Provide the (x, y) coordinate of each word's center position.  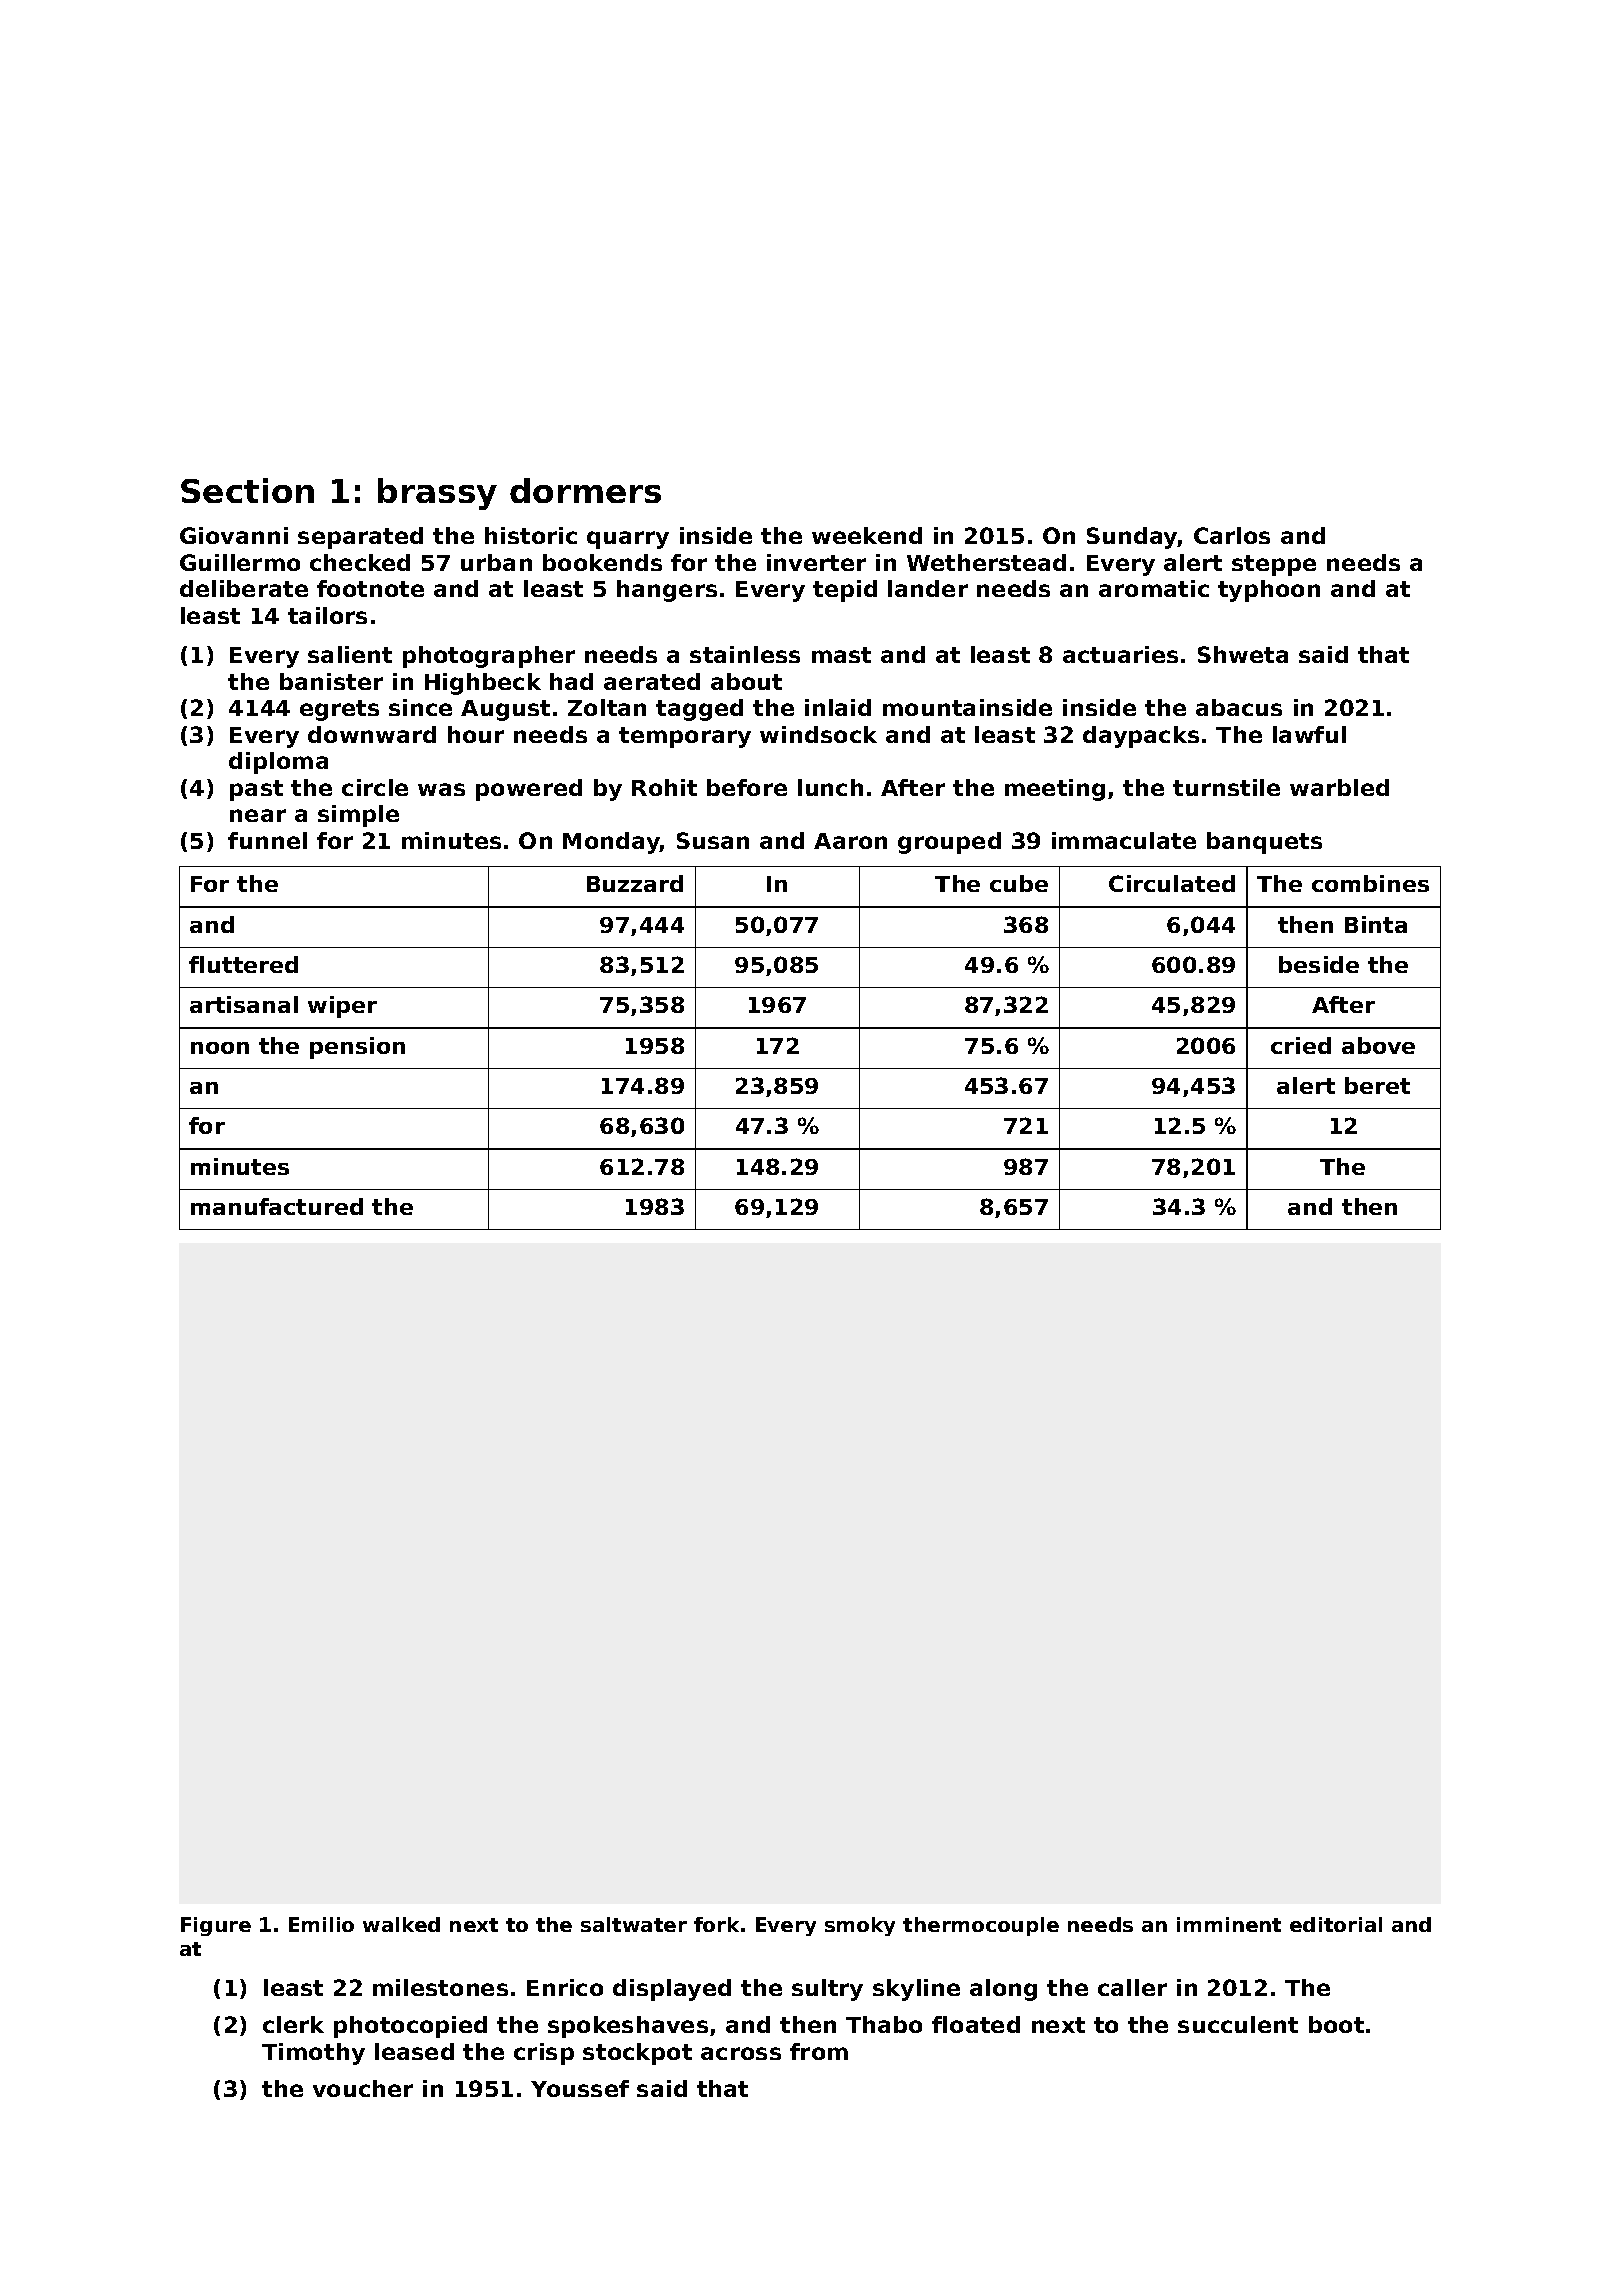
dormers (585, 490)
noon (220, 1048)
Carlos (1232, 535)
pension (357, 1048)
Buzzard (635, 883)
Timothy (313, 2054)
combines (1370, 883)
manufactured (277, 1206)
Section (247, 490)
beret (1377, 1085)
